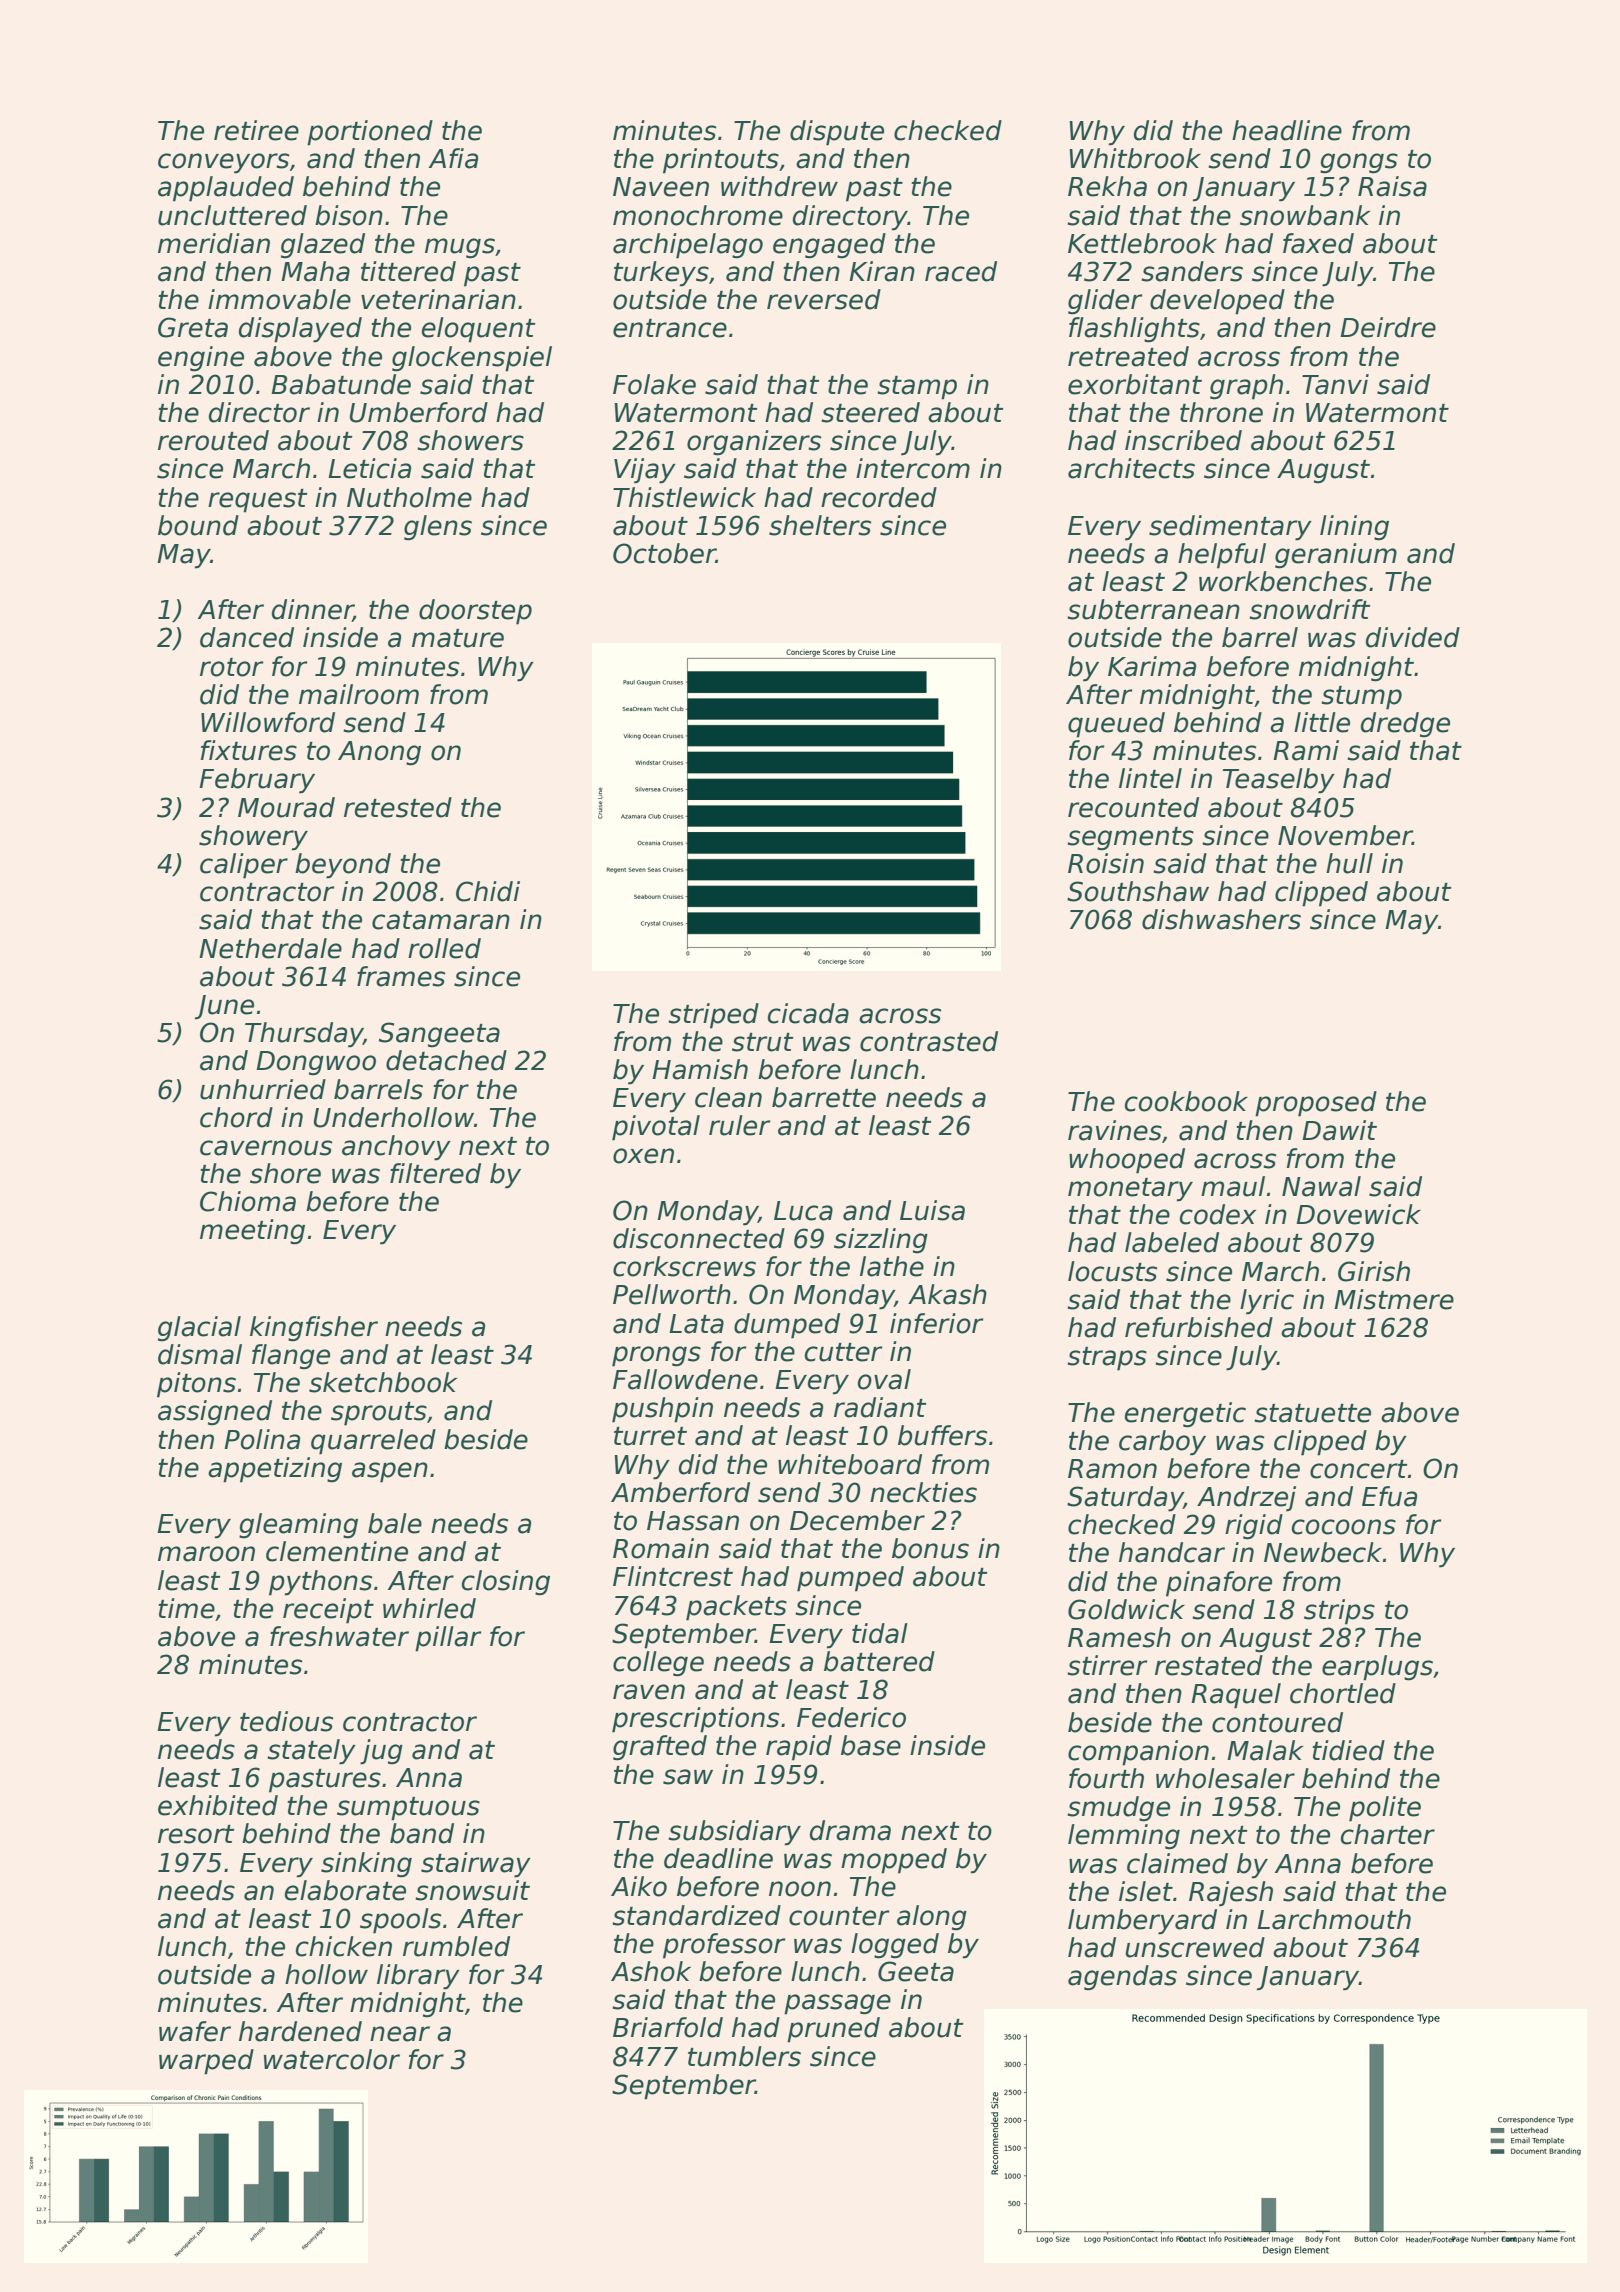 The height and width of the screenshot is (2292, 1620). What do you see at coordinates (1225, 1778) in the screenshot?
I see `wholesaler` at bounding box center [1225, 1778].
